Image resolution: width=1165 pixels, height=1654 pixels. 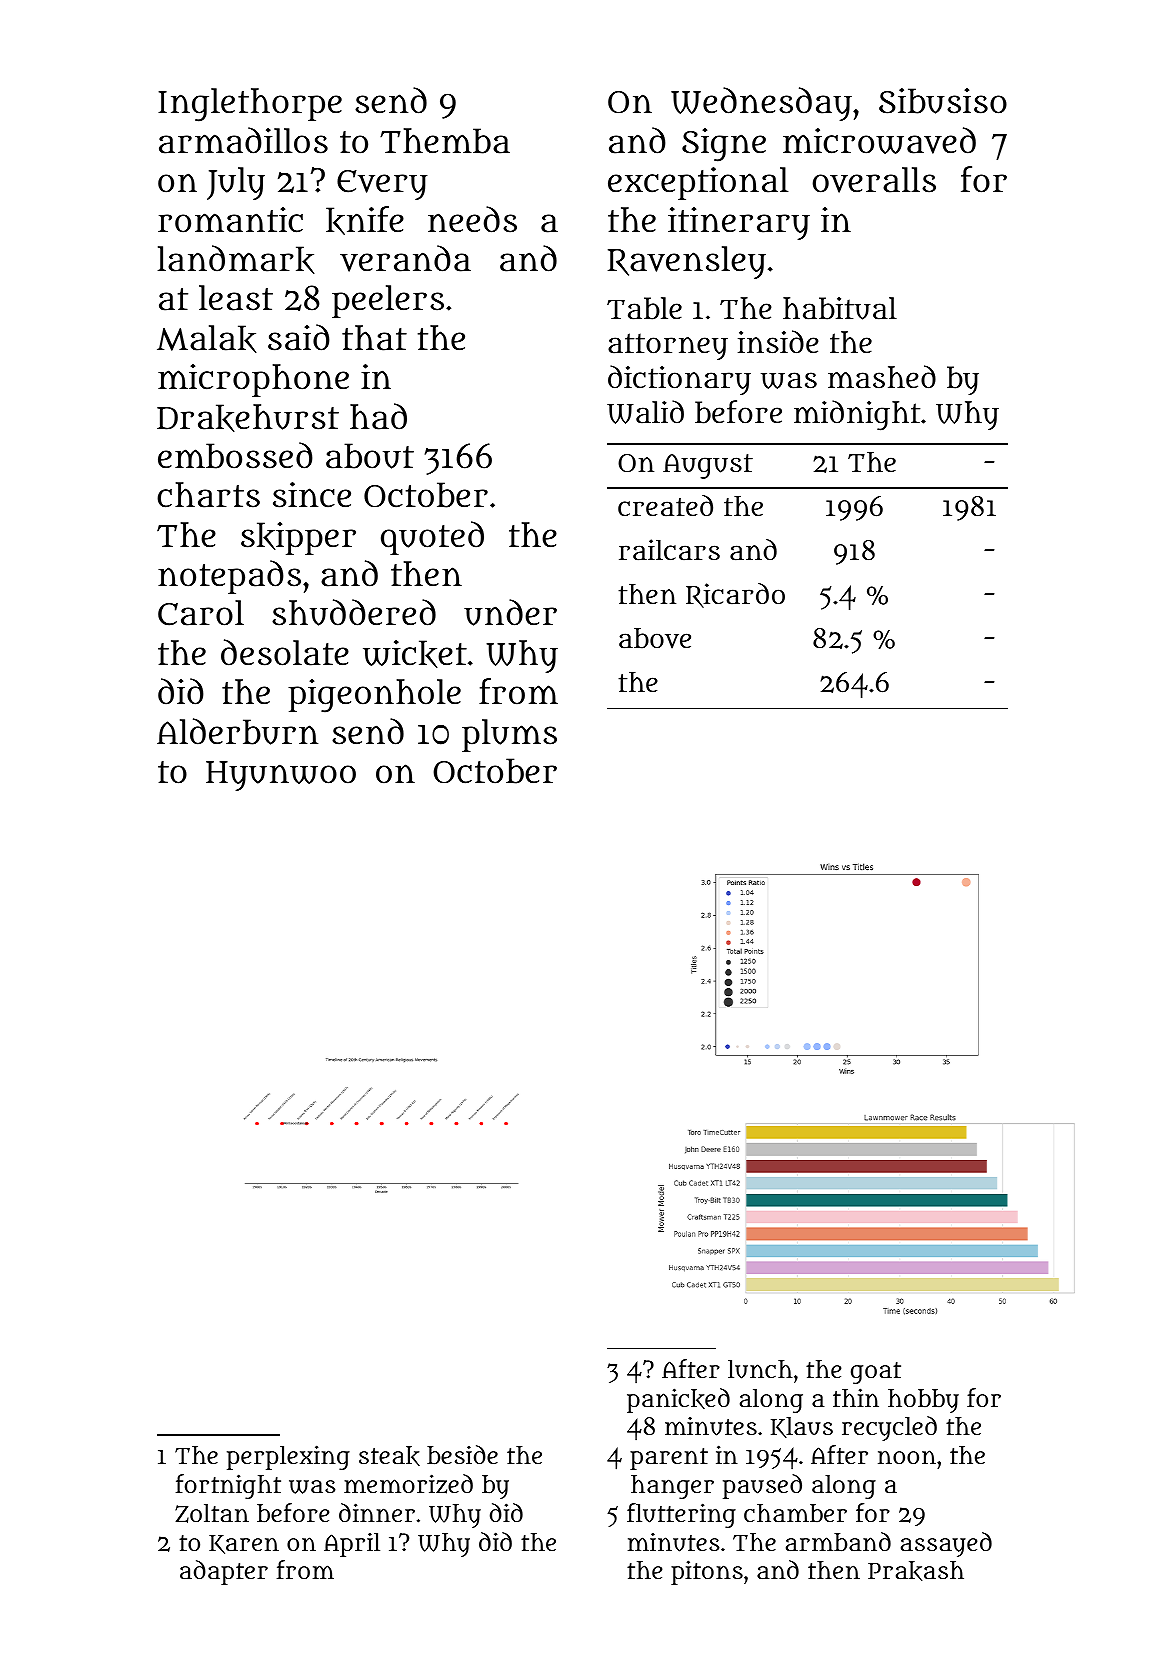 I want to click on above, so click(x=655, y=638).
